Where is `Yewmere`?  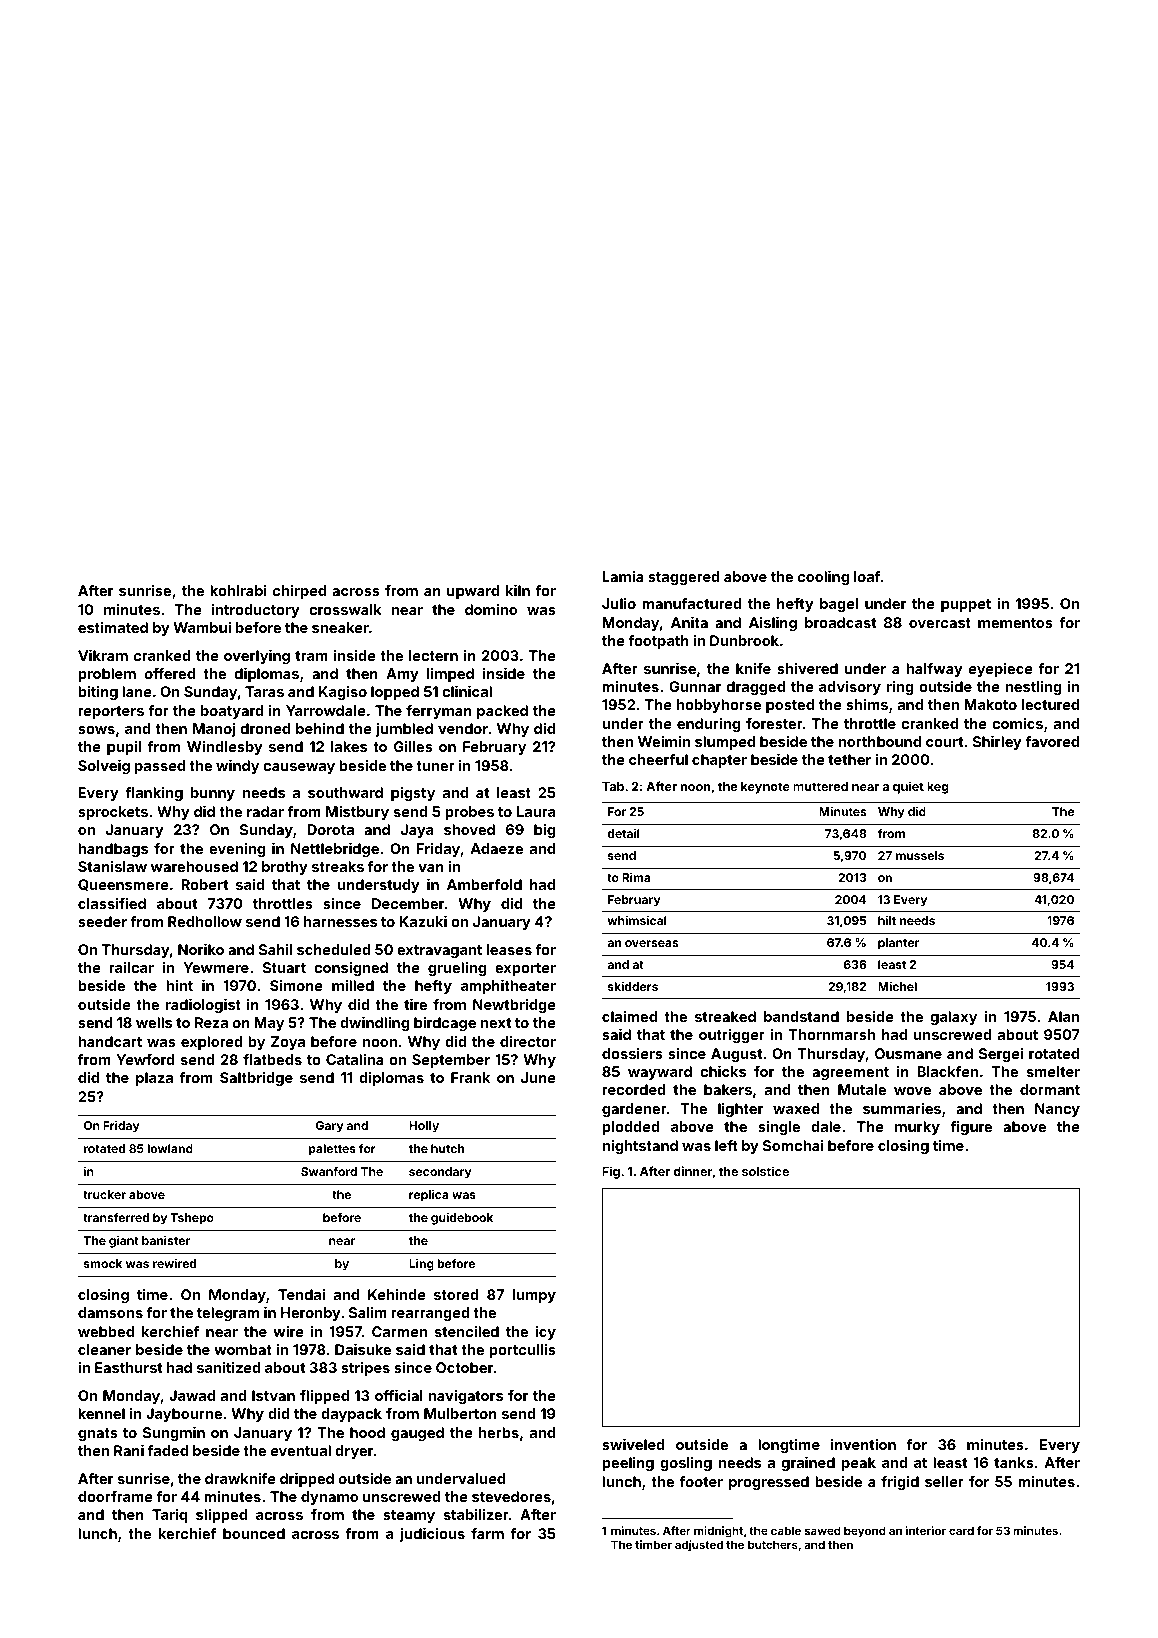 Yewmere is located at coordinates (216, 967).
